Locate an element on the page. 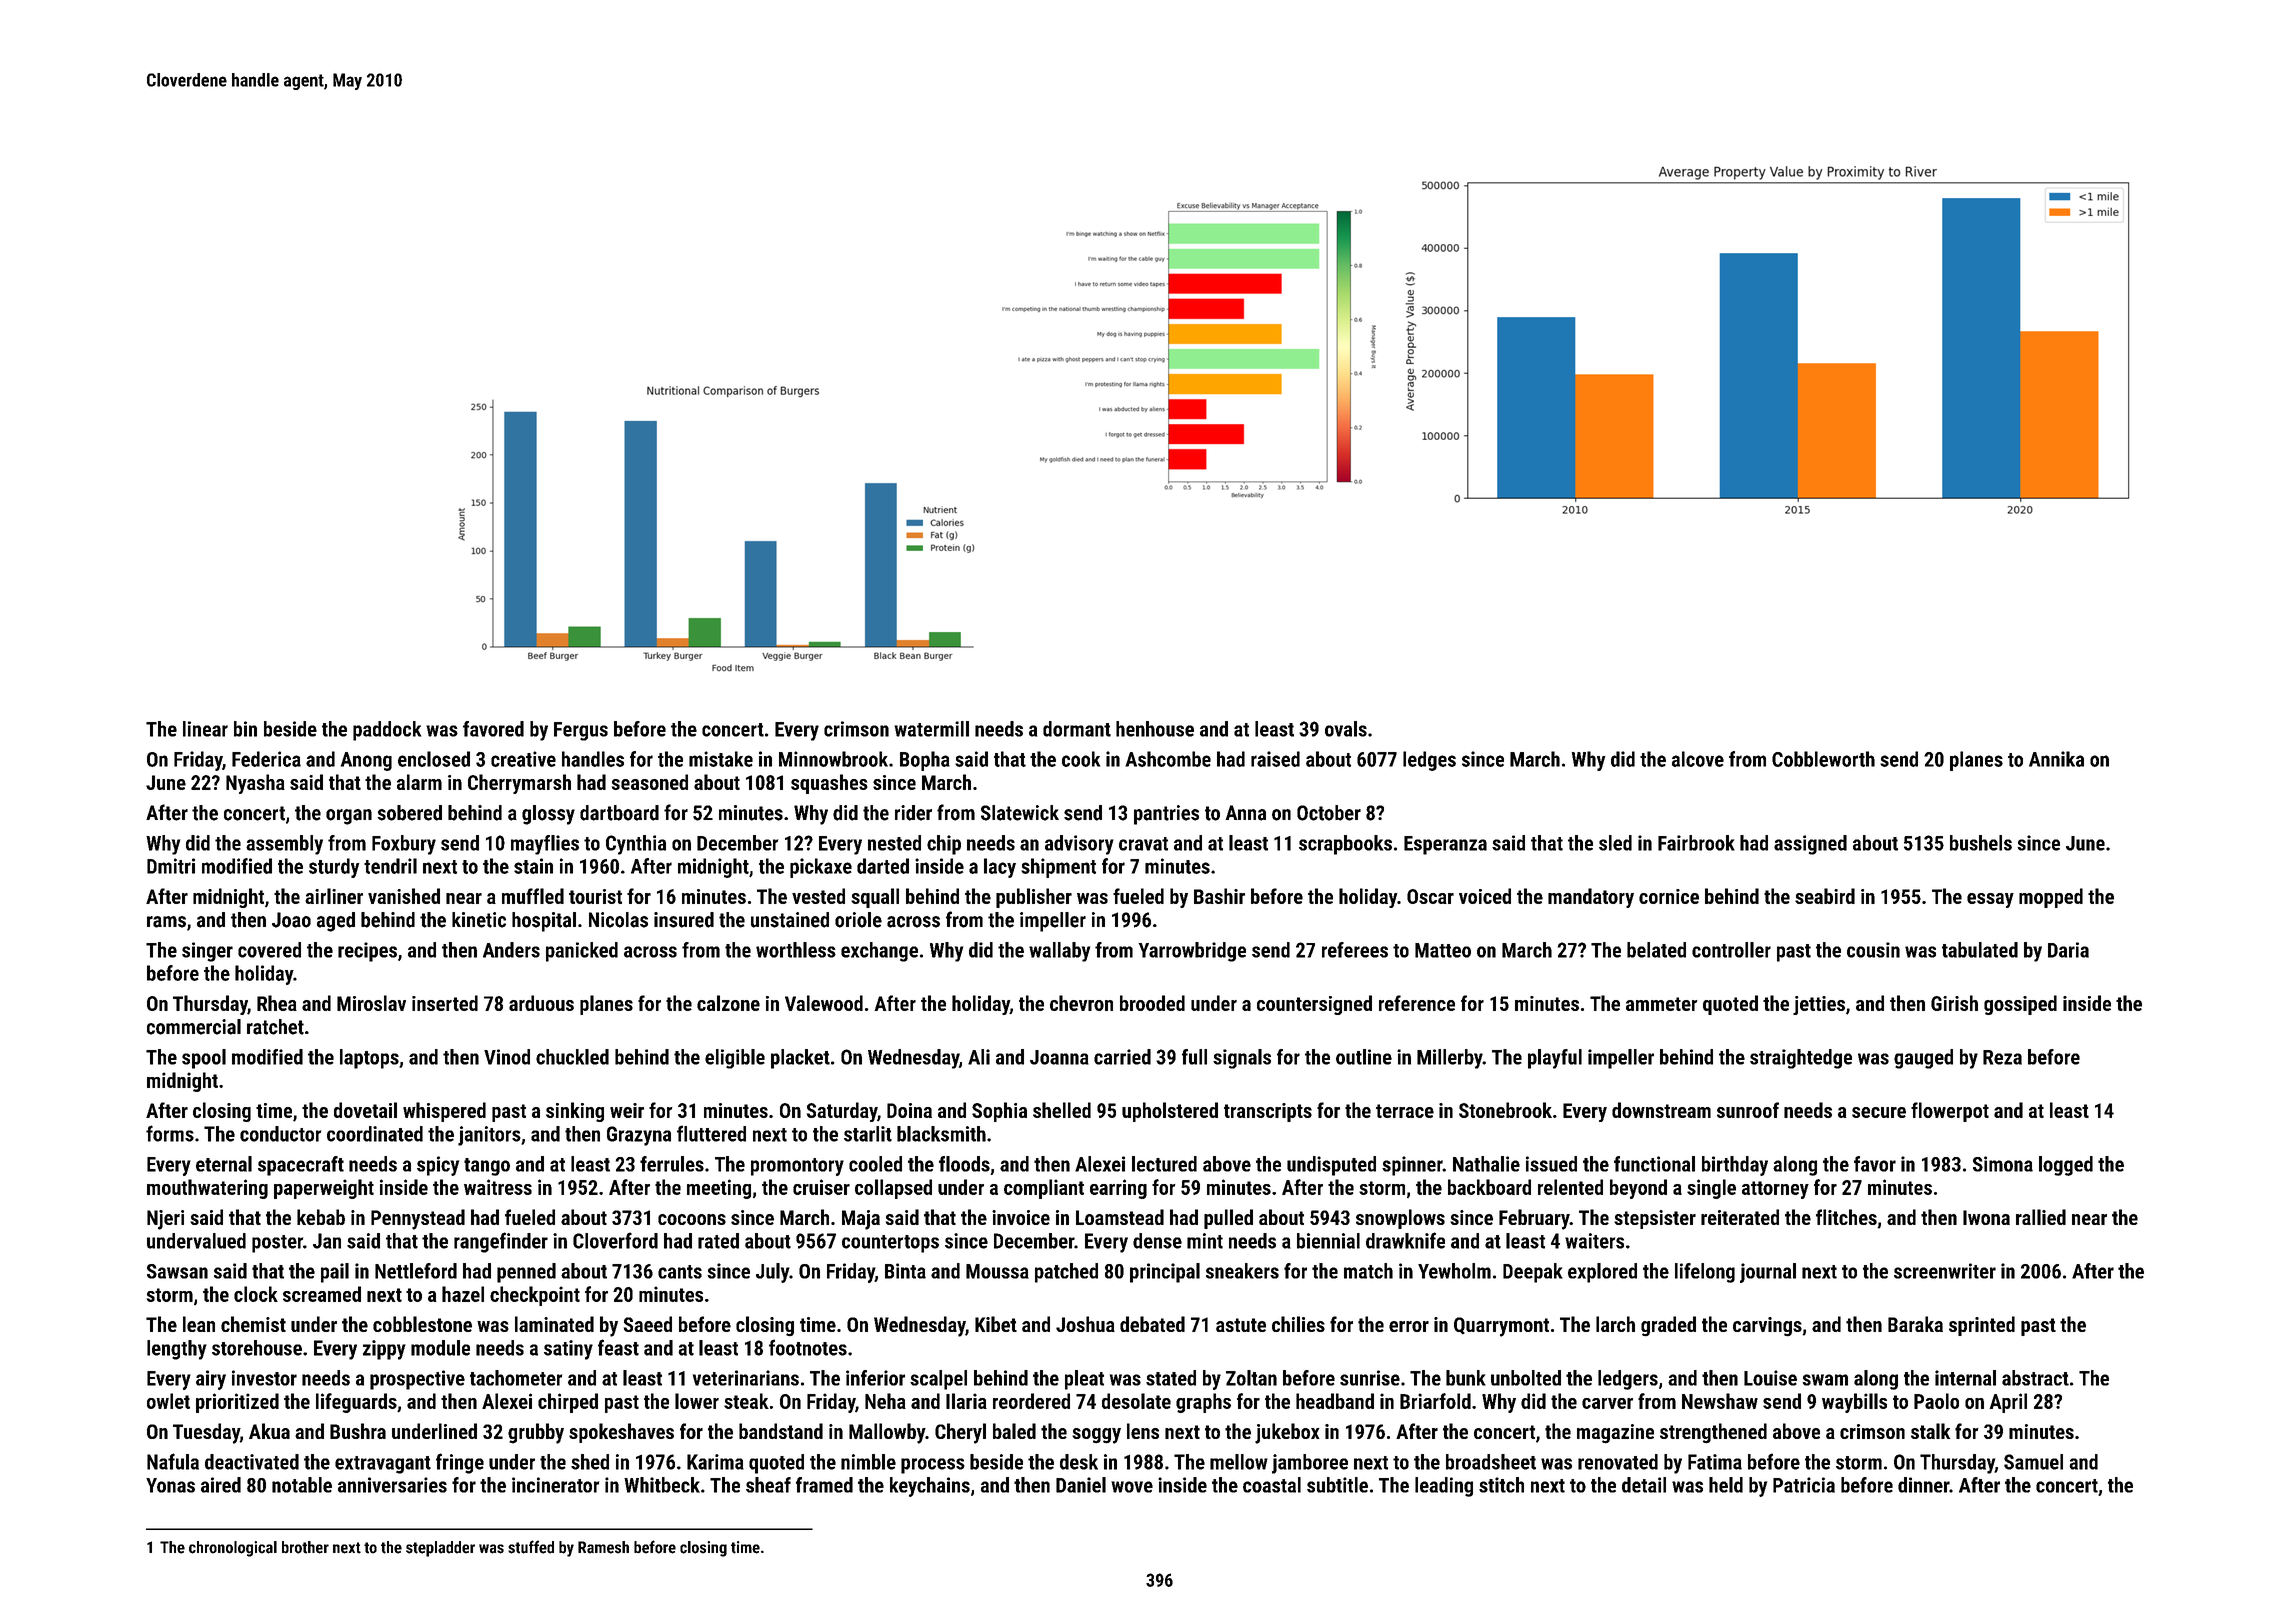  Ashcombe is located at coordinates (1168, 759).
